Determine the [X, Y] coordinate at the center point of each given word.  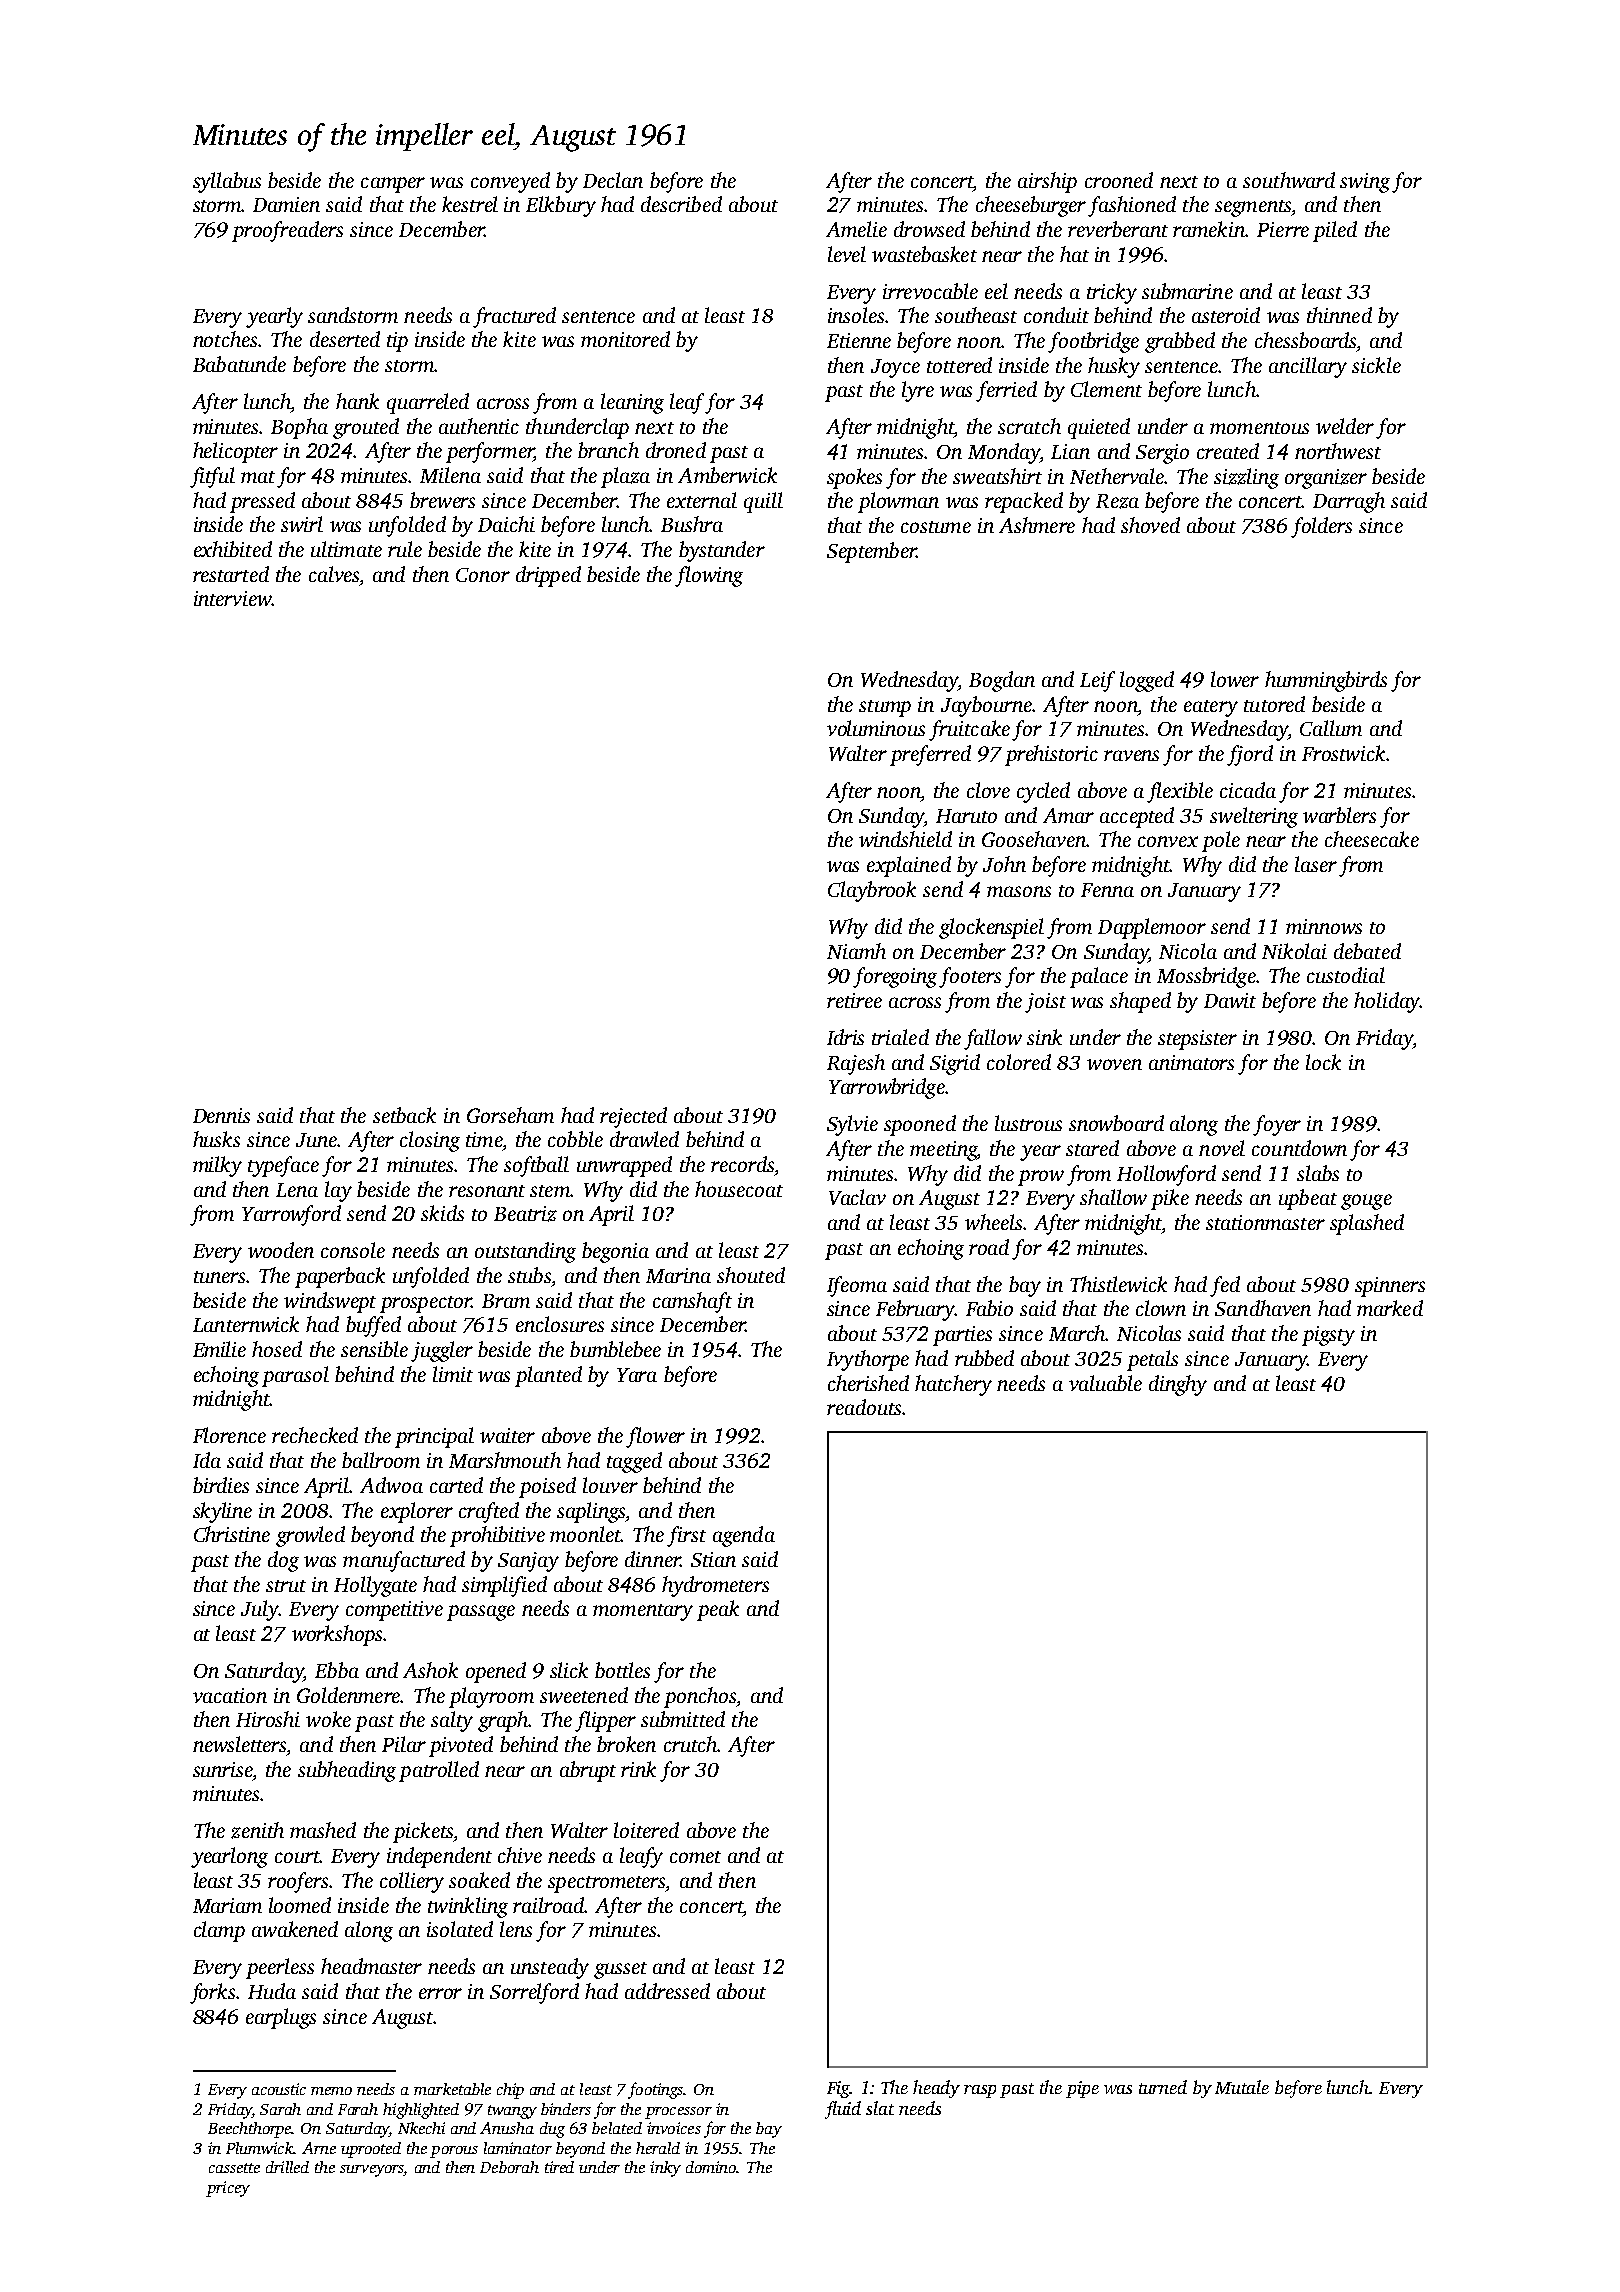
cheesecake [1372, 839]
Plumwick [259, 2148]
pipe [1082, 2089]
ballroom [381, 1460]
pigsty [1328, 1336]
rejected [633, 1117]
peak [718, 1610]
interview [233, 598]
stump [885, 708]
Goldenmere [348, 1695]
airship [1047, 182]
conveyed [510, 182]
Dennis [221, 1115]
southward [1289, 180]
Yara [637, 1375]
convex [1168, 841]
